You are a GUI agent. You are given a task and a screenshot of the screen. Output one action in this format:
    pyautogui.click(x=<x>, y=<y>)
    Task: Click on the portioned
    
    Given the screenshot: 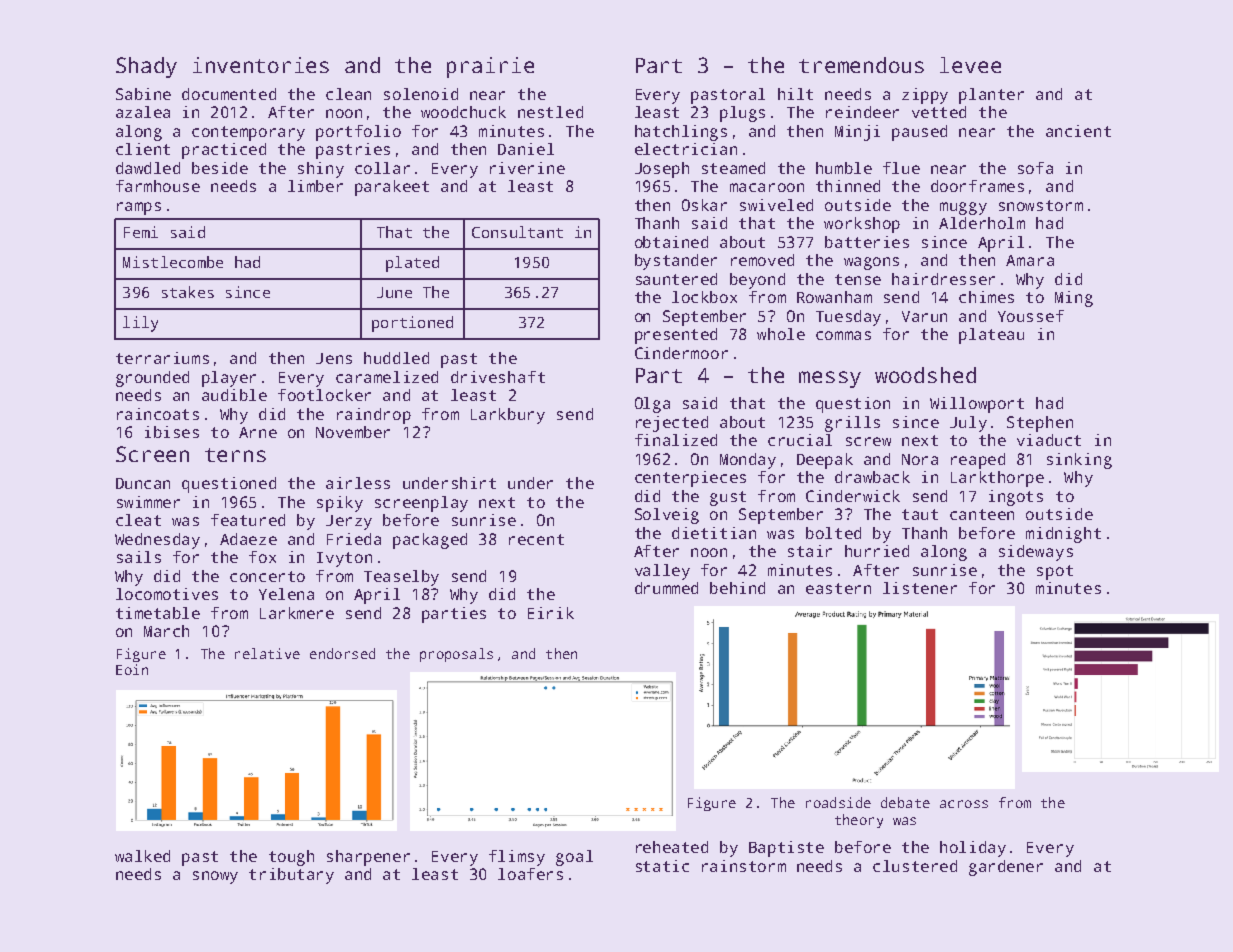 What is the action you would take?
    pyautogui.click(x=412, y=324)
